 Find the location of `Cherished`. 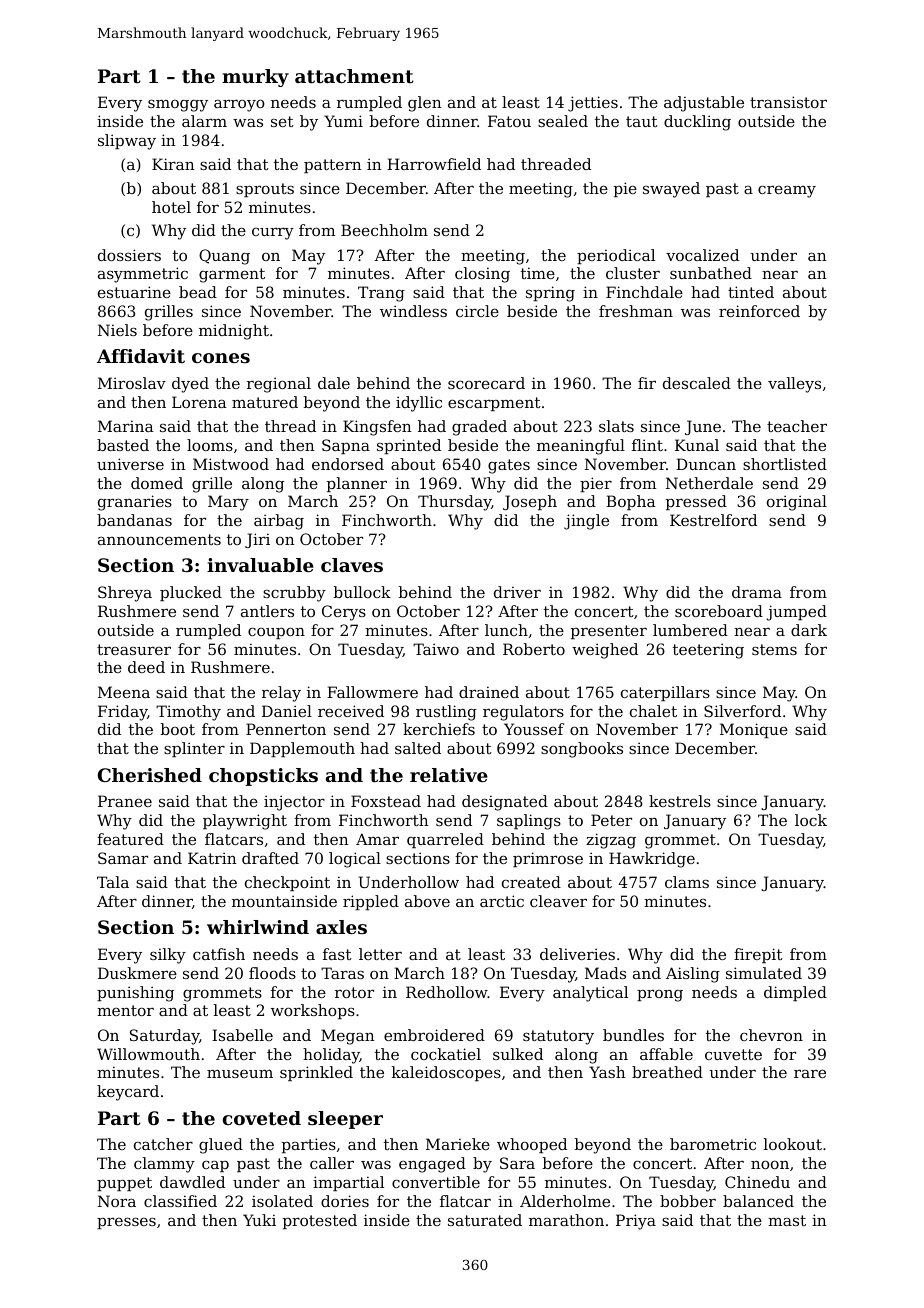

Cherished is located at coordinates (150, 775).
